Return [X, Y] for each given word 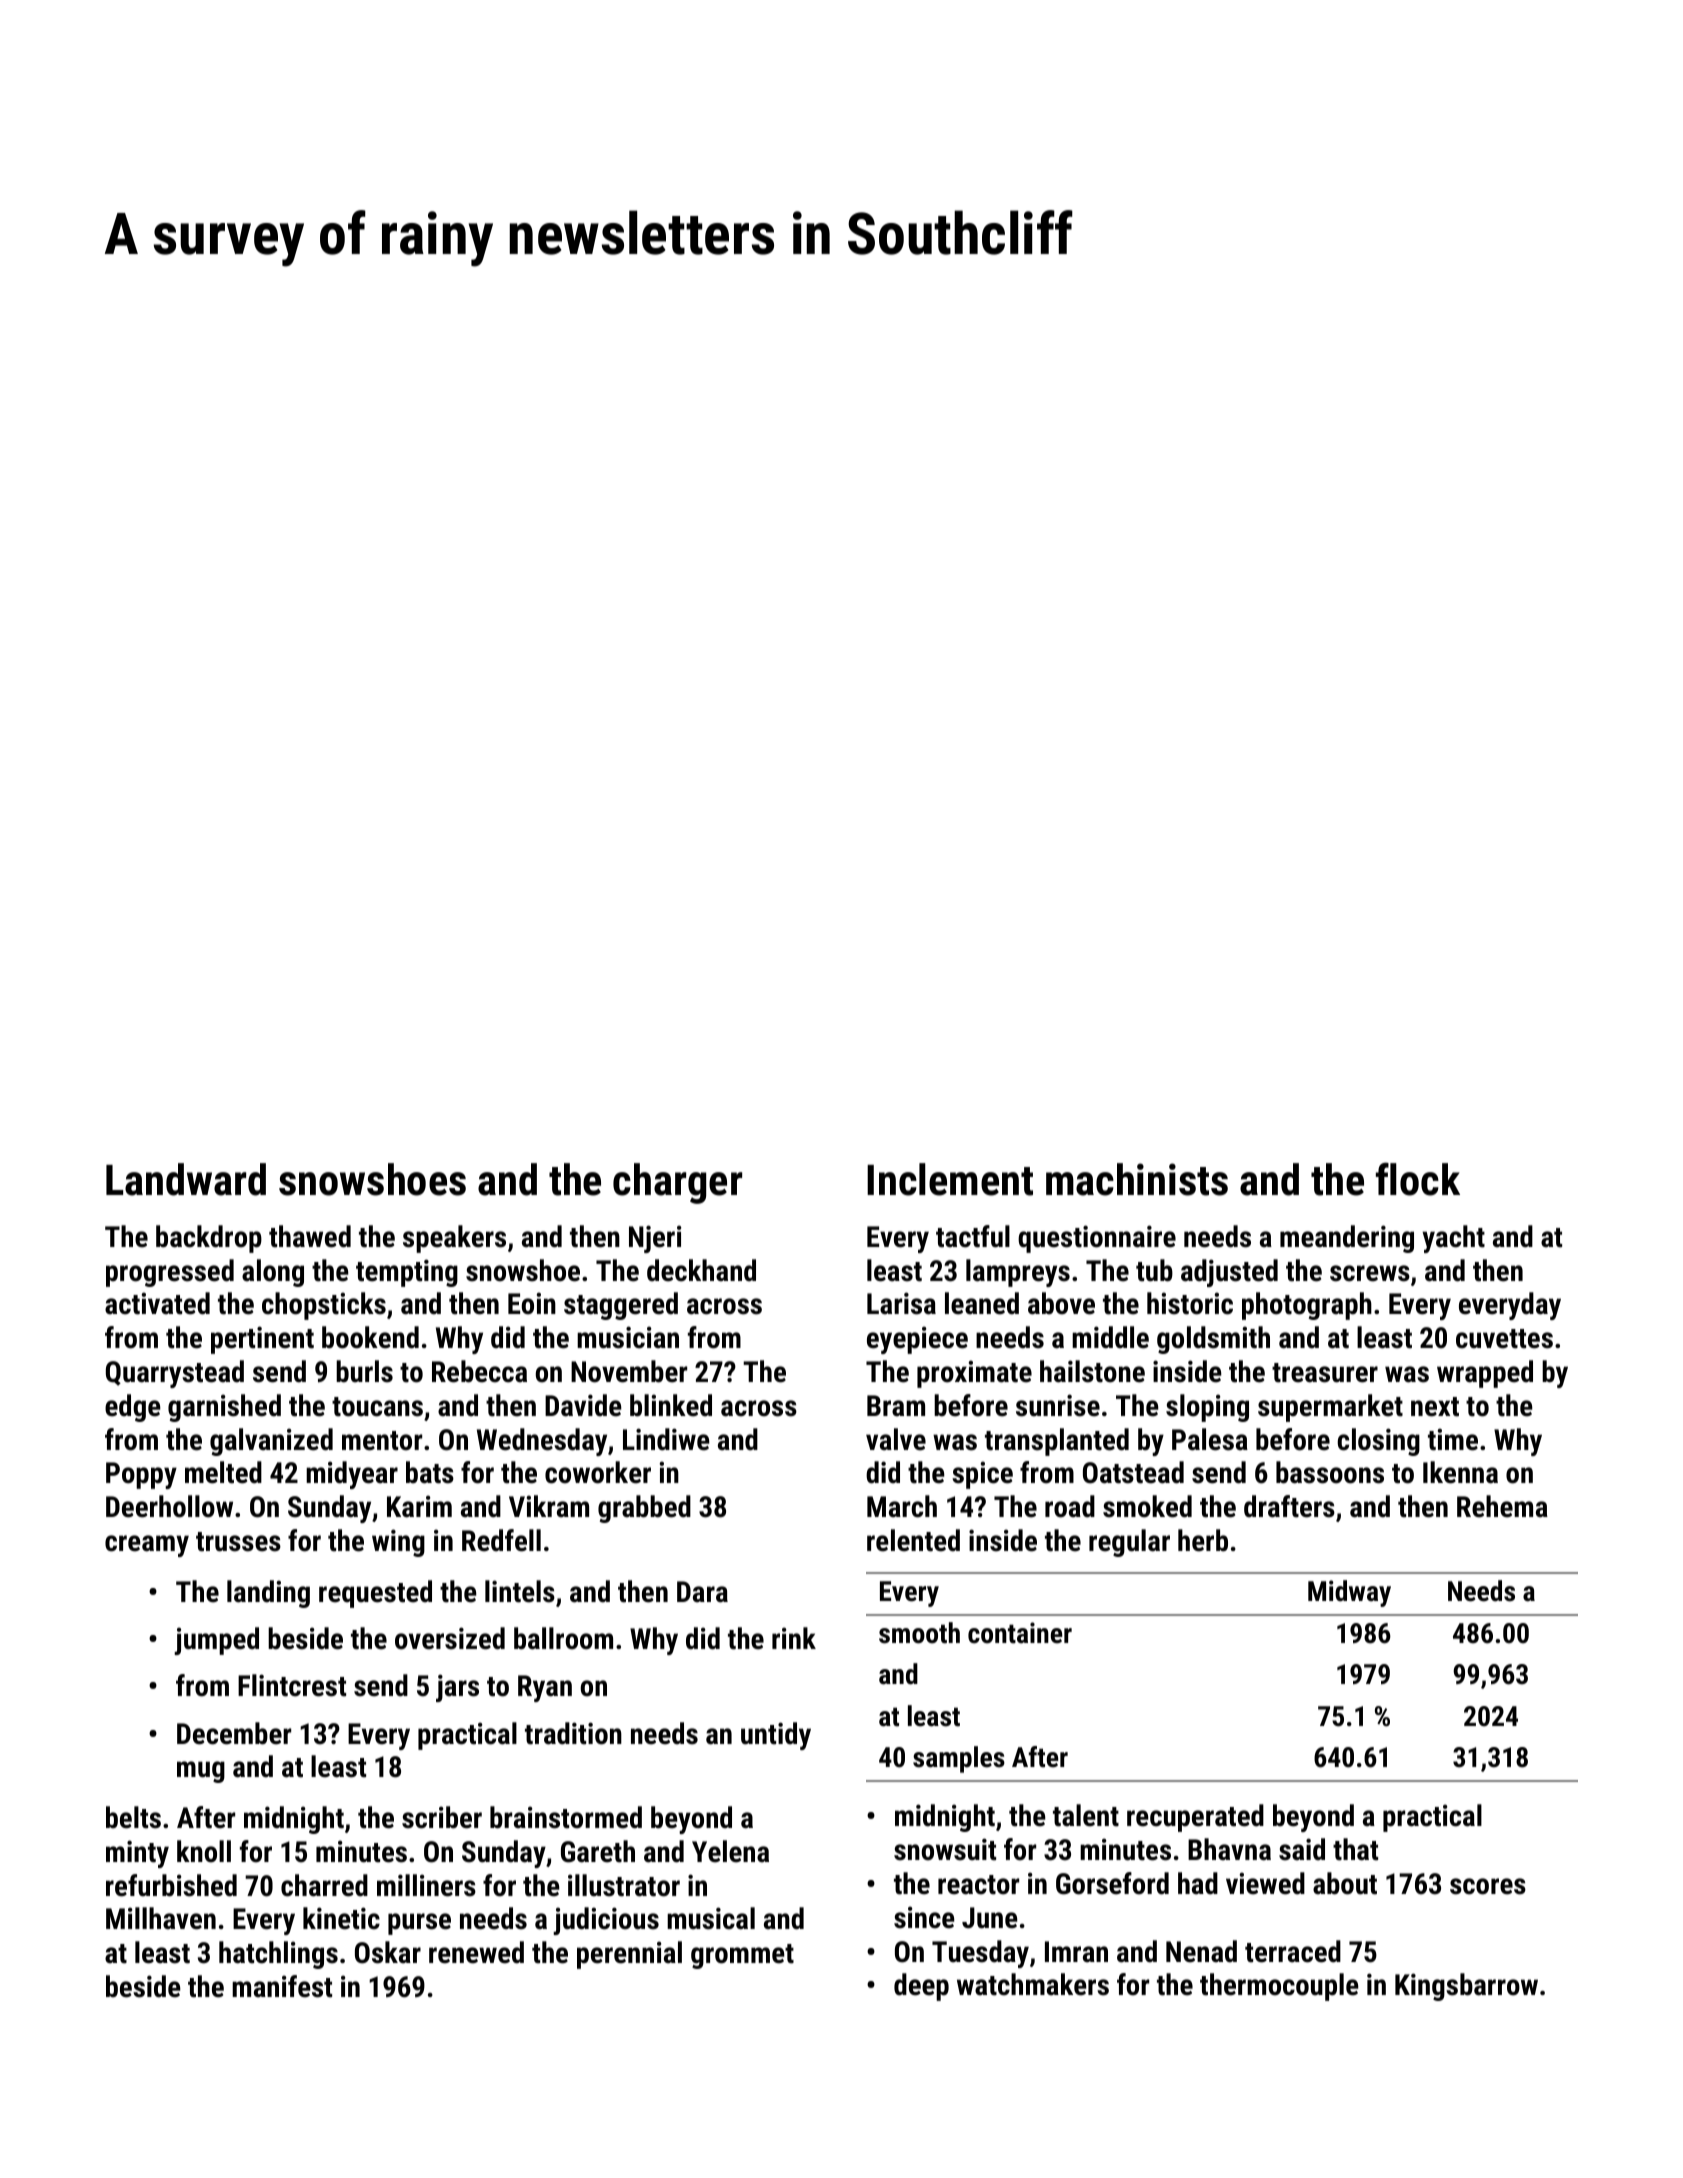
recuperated [1195, 1818]
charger [677, 1183]
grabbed [644, 1509]
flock [1418, 1179]
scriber [442, 1817]
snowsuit [945, 1849]
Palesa [1210, 1439]
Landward [186, 1179]
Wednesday [542, 1442]
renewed [476, 1952]
